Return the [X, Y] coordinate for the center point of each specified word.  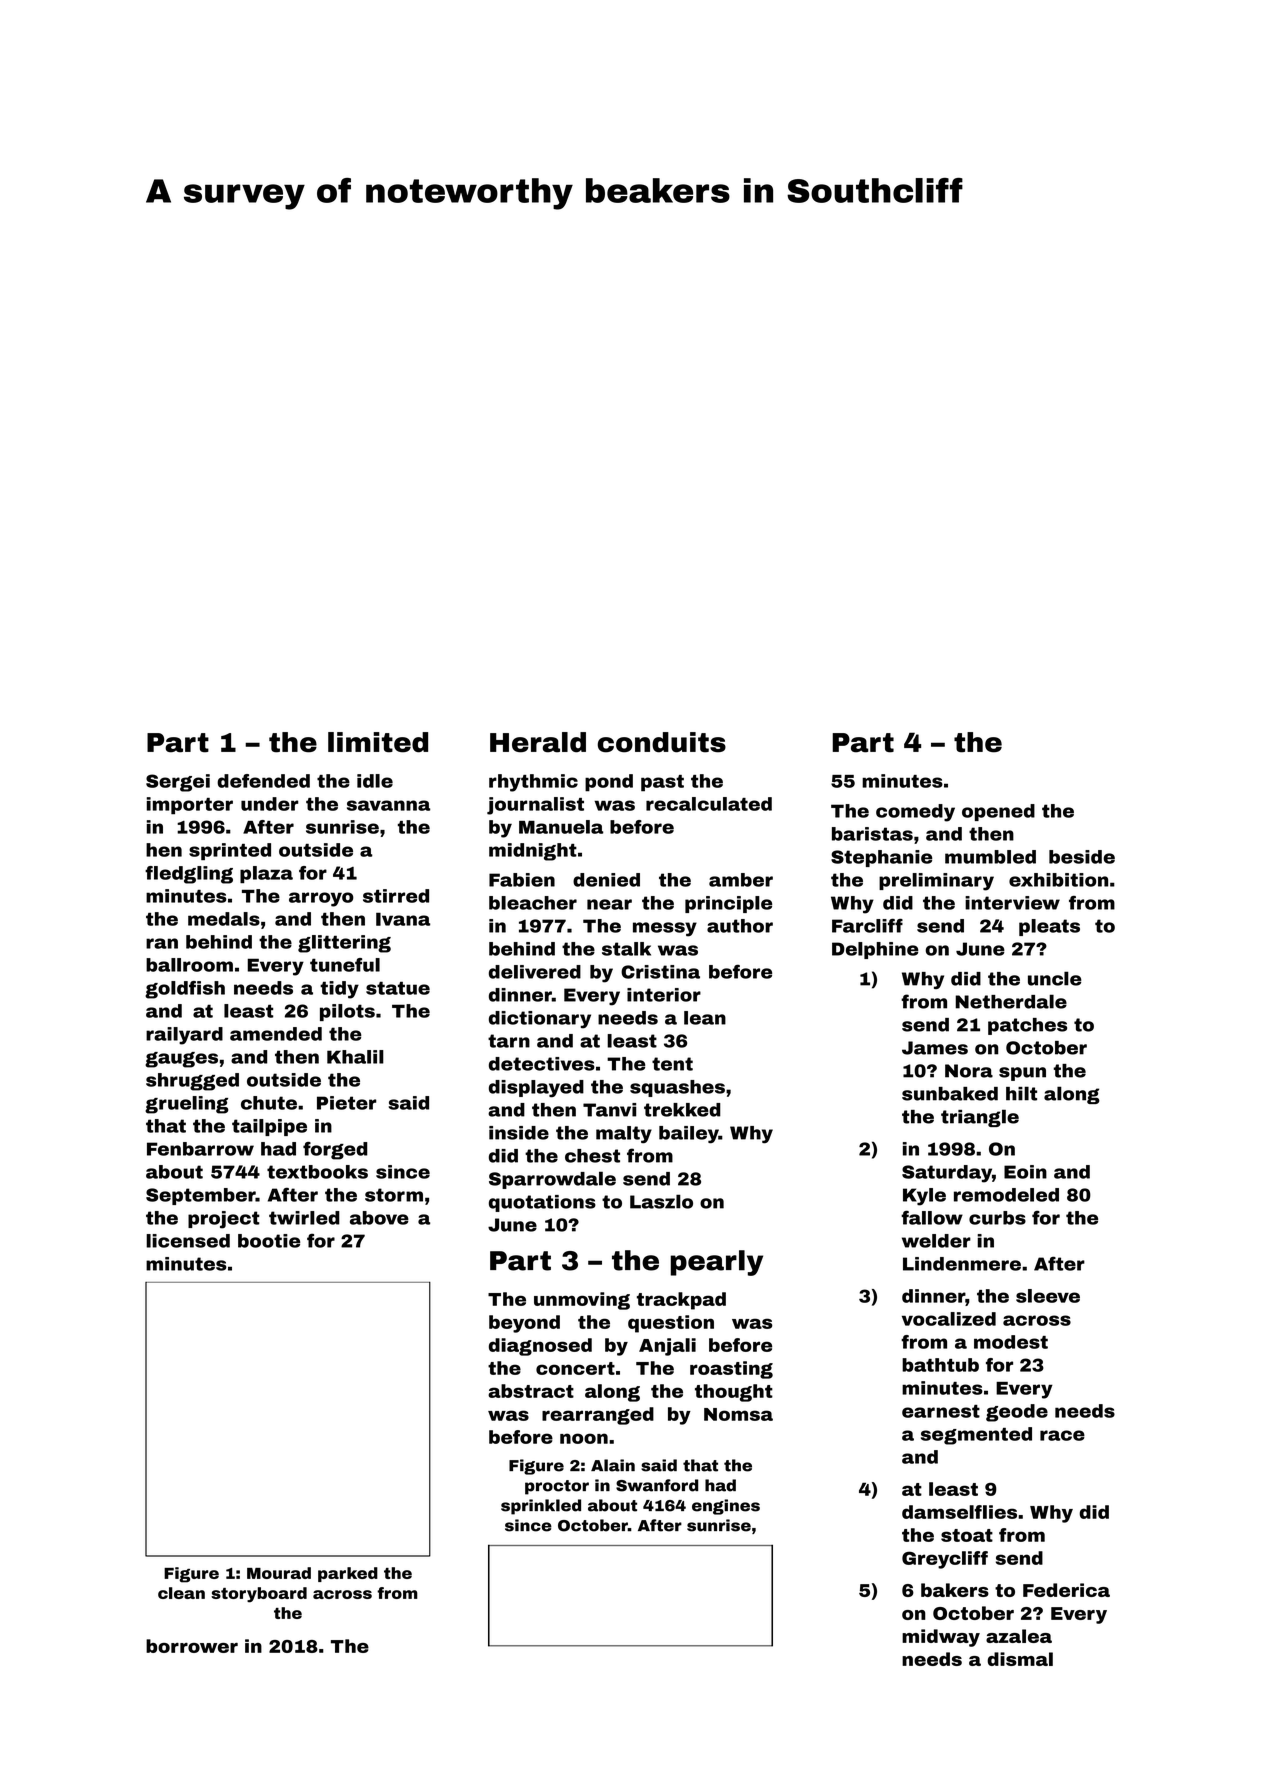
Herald [538, 742]
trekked [682, 1110]
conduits [662, 742]
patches [1027, 1026]
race [1062, 1435]
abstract [531, 1391]
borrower [192, 1646]
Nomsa [738, 1414]
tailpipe [269, 1127]
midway [941, 1638]
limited [378, 742]
